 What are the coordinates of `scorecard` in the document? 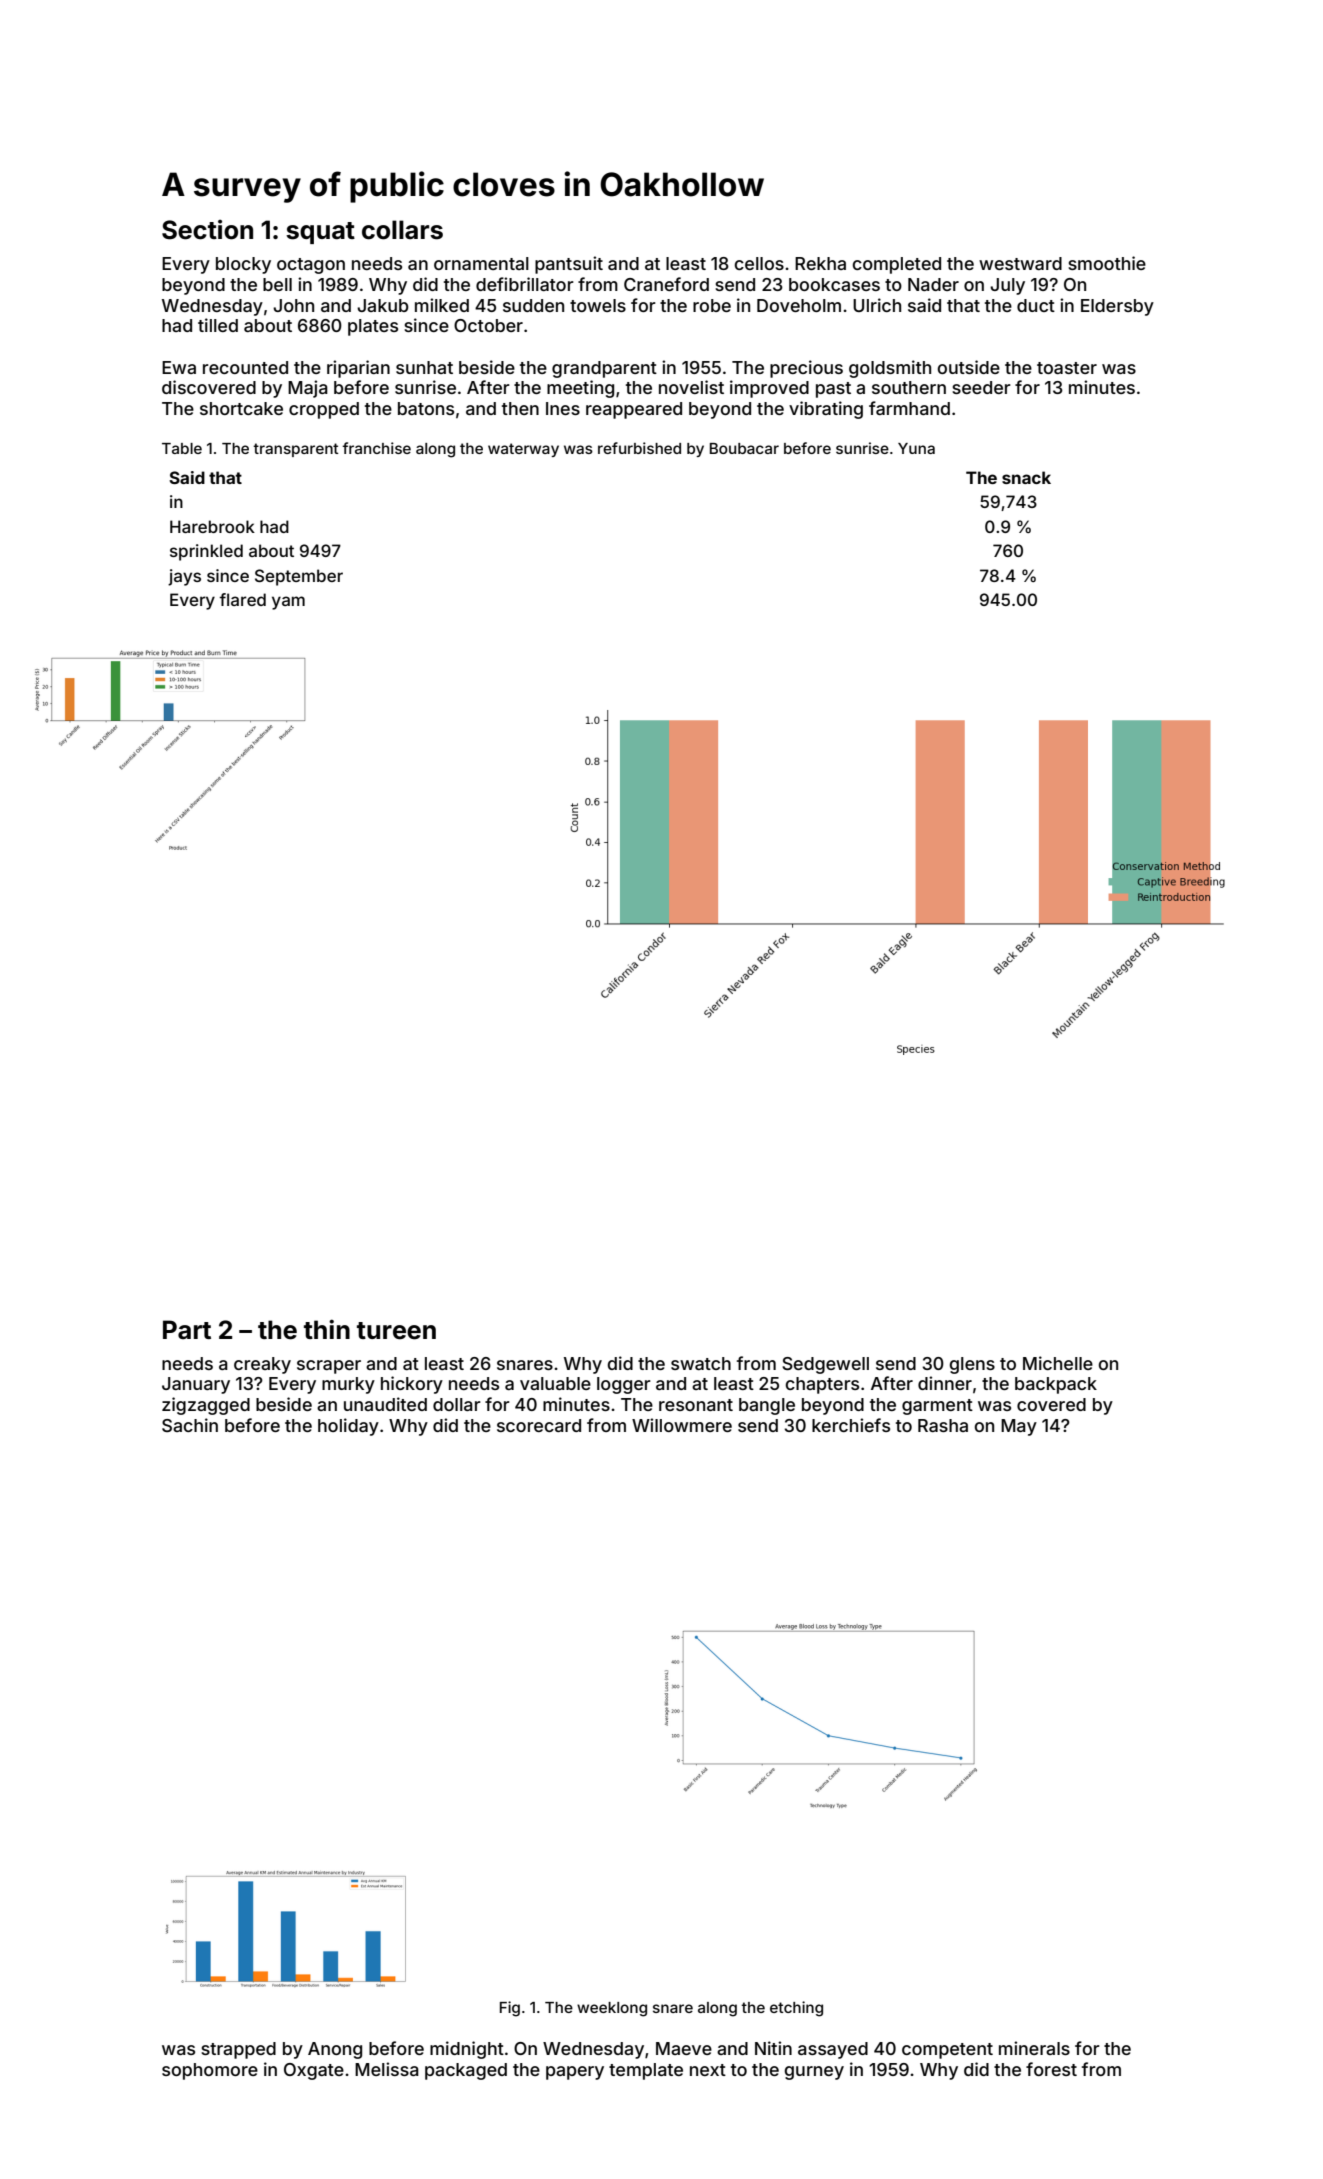 It's located at (539, 1425).
